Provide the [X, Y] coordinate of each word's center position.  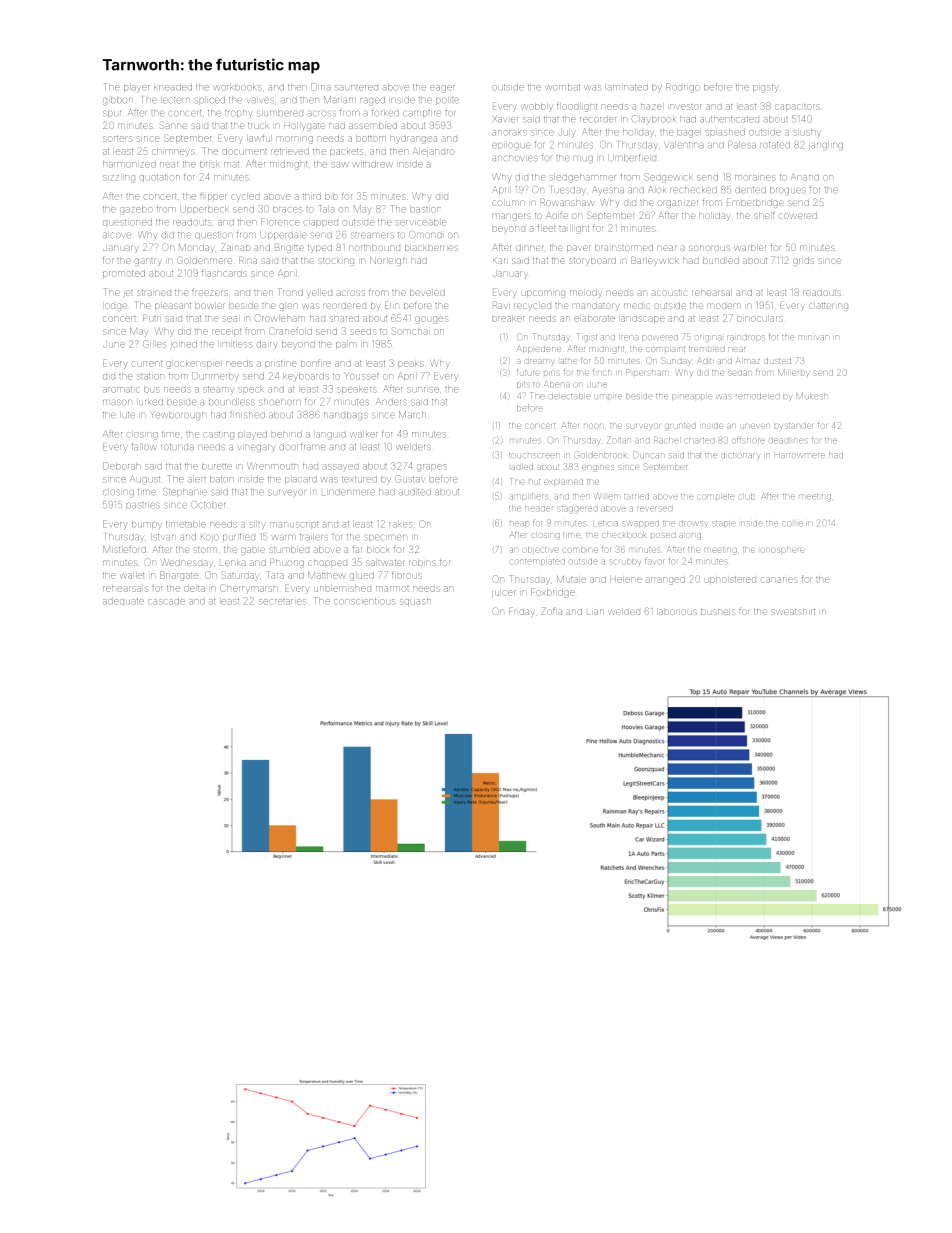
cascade [166, 601]
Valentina [684, 145]
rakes [401, 525]
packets [346, 152]
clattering [828, 307]
